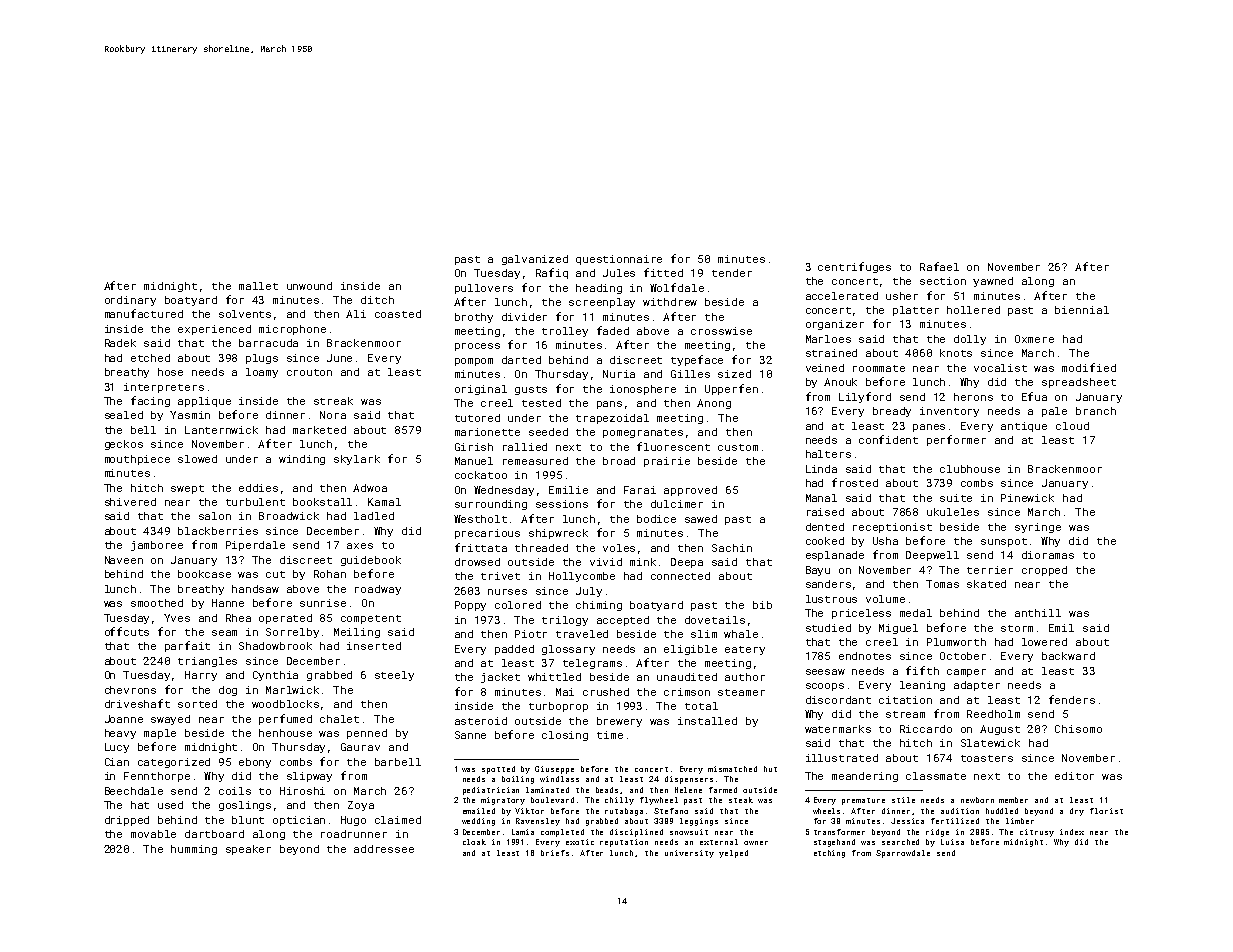 The image size is (1233, 952). Describe the element at coordinates (248, 850) in the screenshot. I see `speaker` at that location.
